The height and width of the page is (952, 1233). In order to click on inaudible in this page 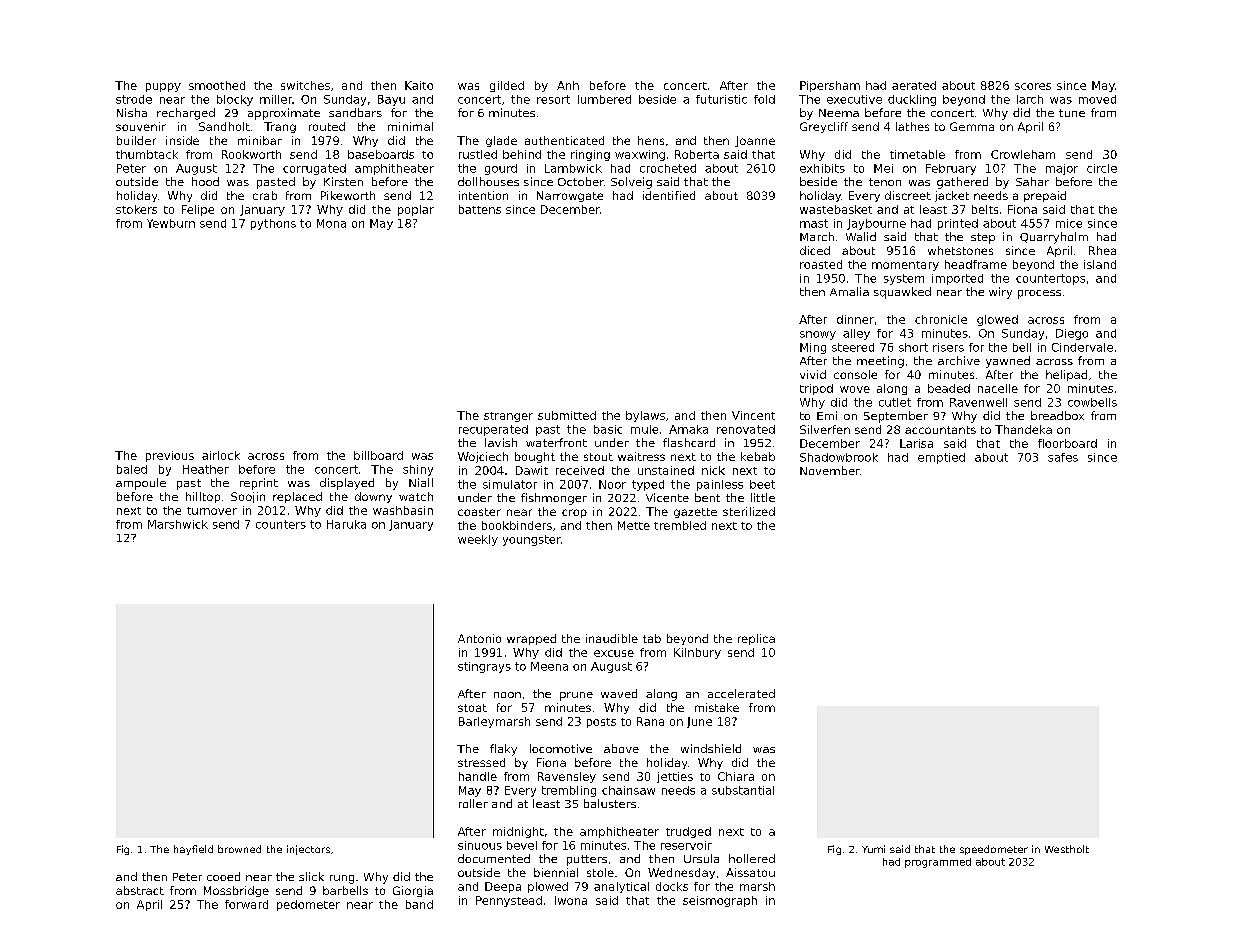, I will do `click(612, 638)`.
